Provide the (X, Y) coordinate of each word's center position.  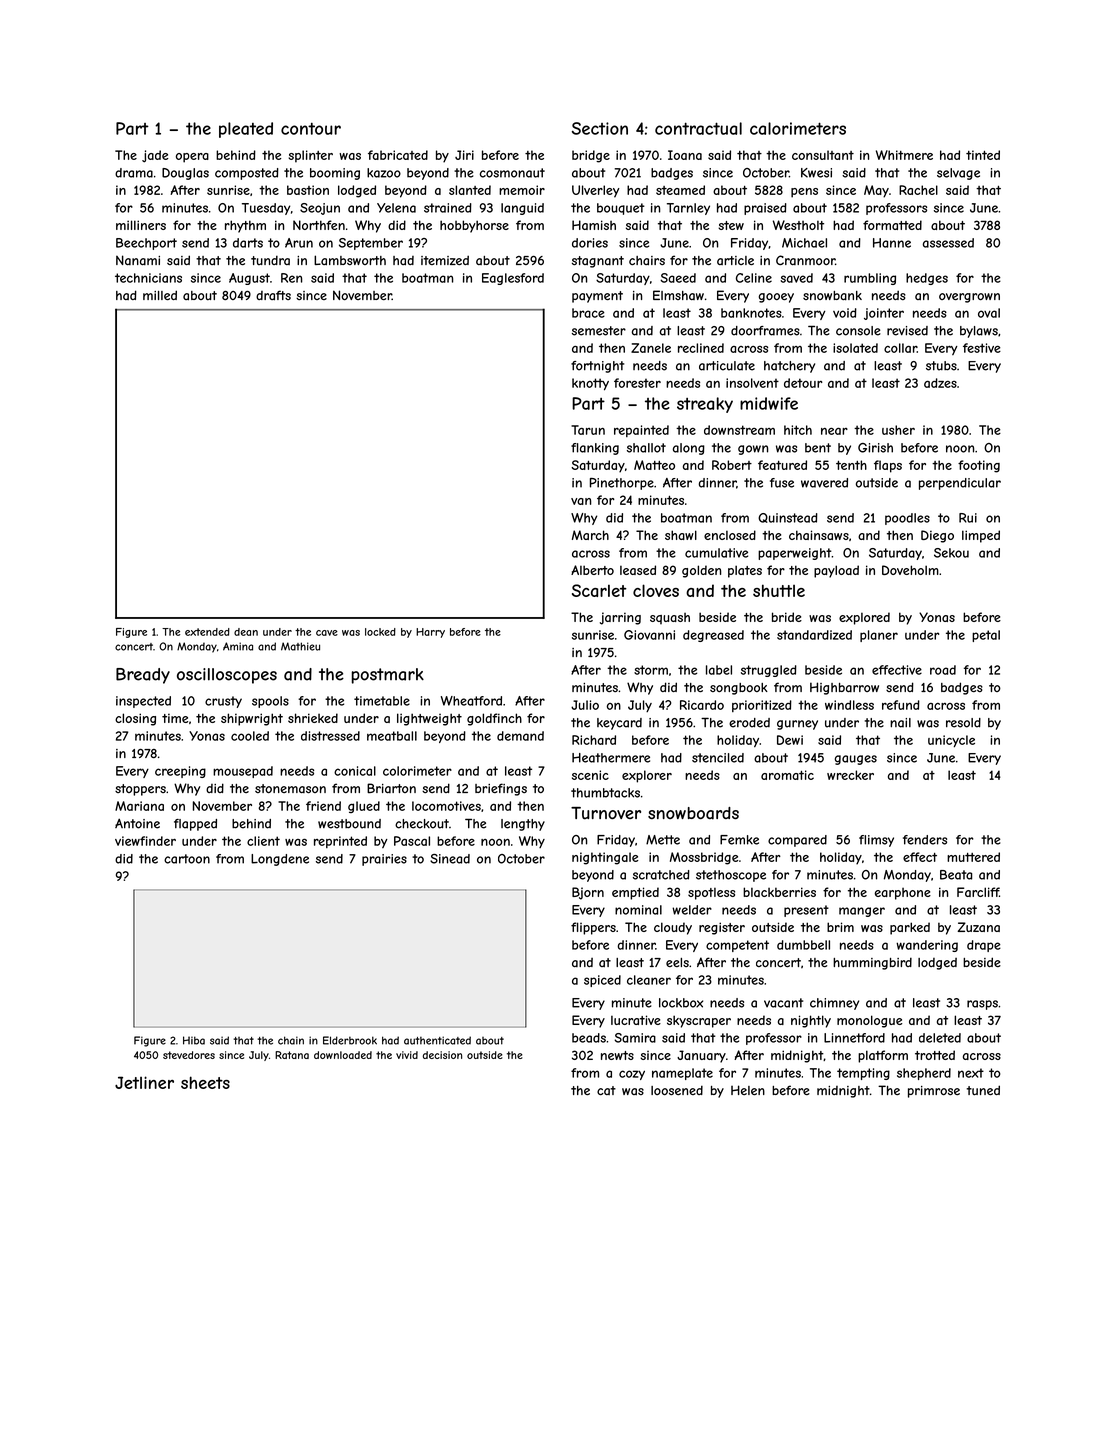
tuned (983, 1090)
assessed (948, 243)
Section (600, 128)
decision (442, 1055)
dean (246, 632)
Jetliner (144, 1082)
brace (588, 313)
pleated (246, 130)
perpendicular (960, 484)
